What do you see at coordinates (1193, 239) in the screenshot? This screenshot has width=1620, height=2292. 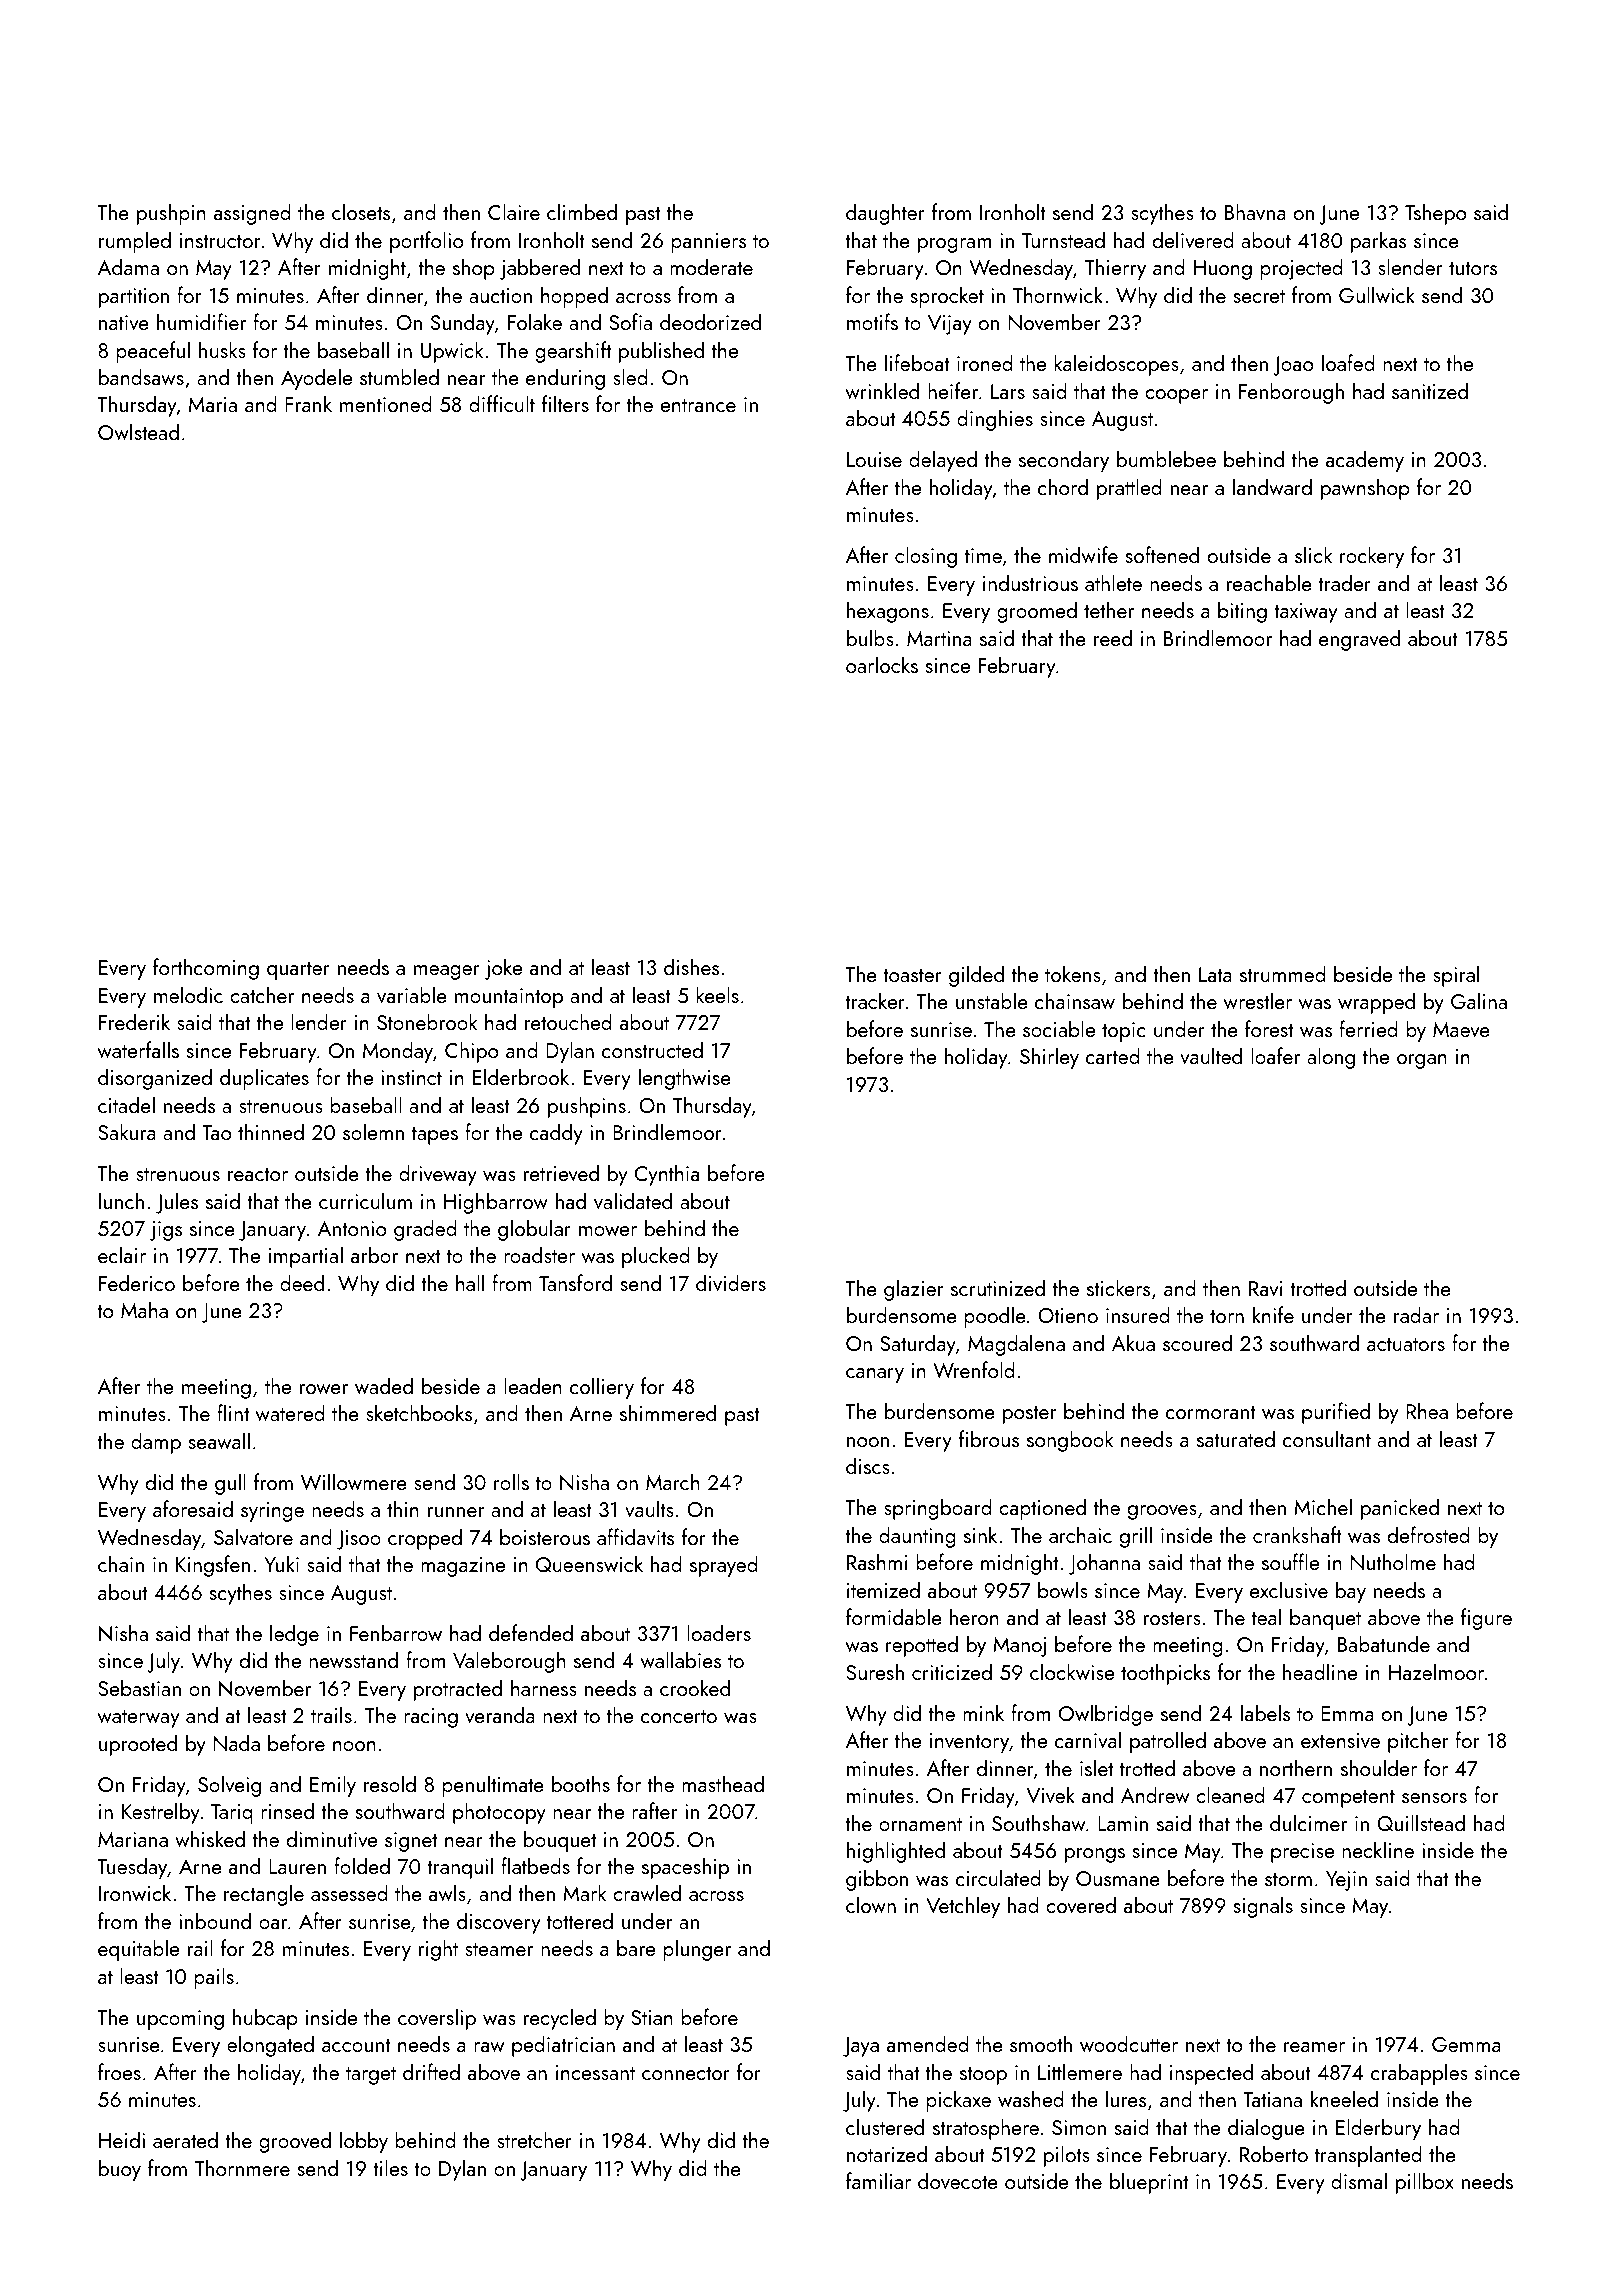 I see `delivered` at bounding box center [1193, 239].
